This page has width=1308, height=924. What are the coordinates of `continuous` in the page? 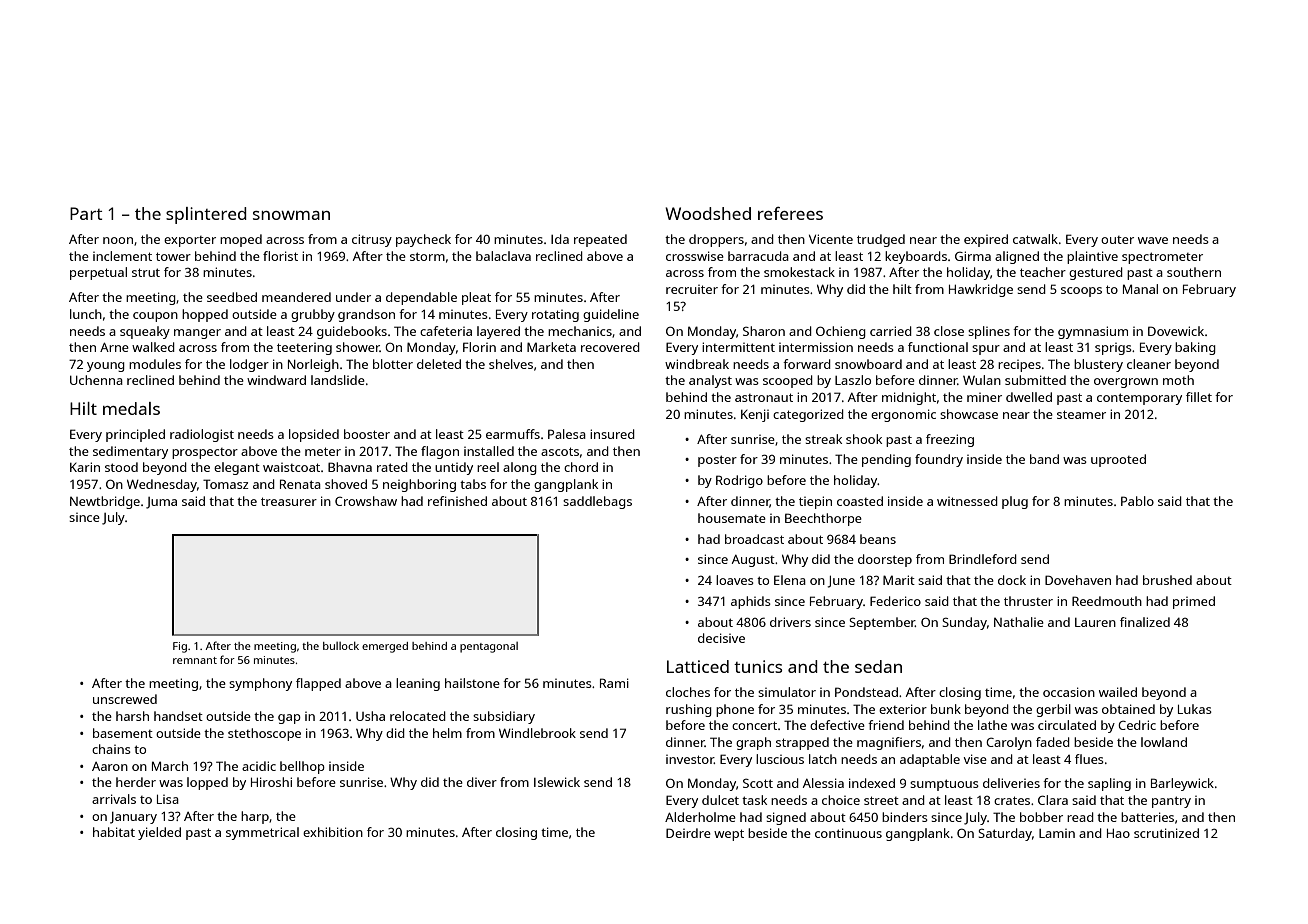 It's located at (848, 833).
